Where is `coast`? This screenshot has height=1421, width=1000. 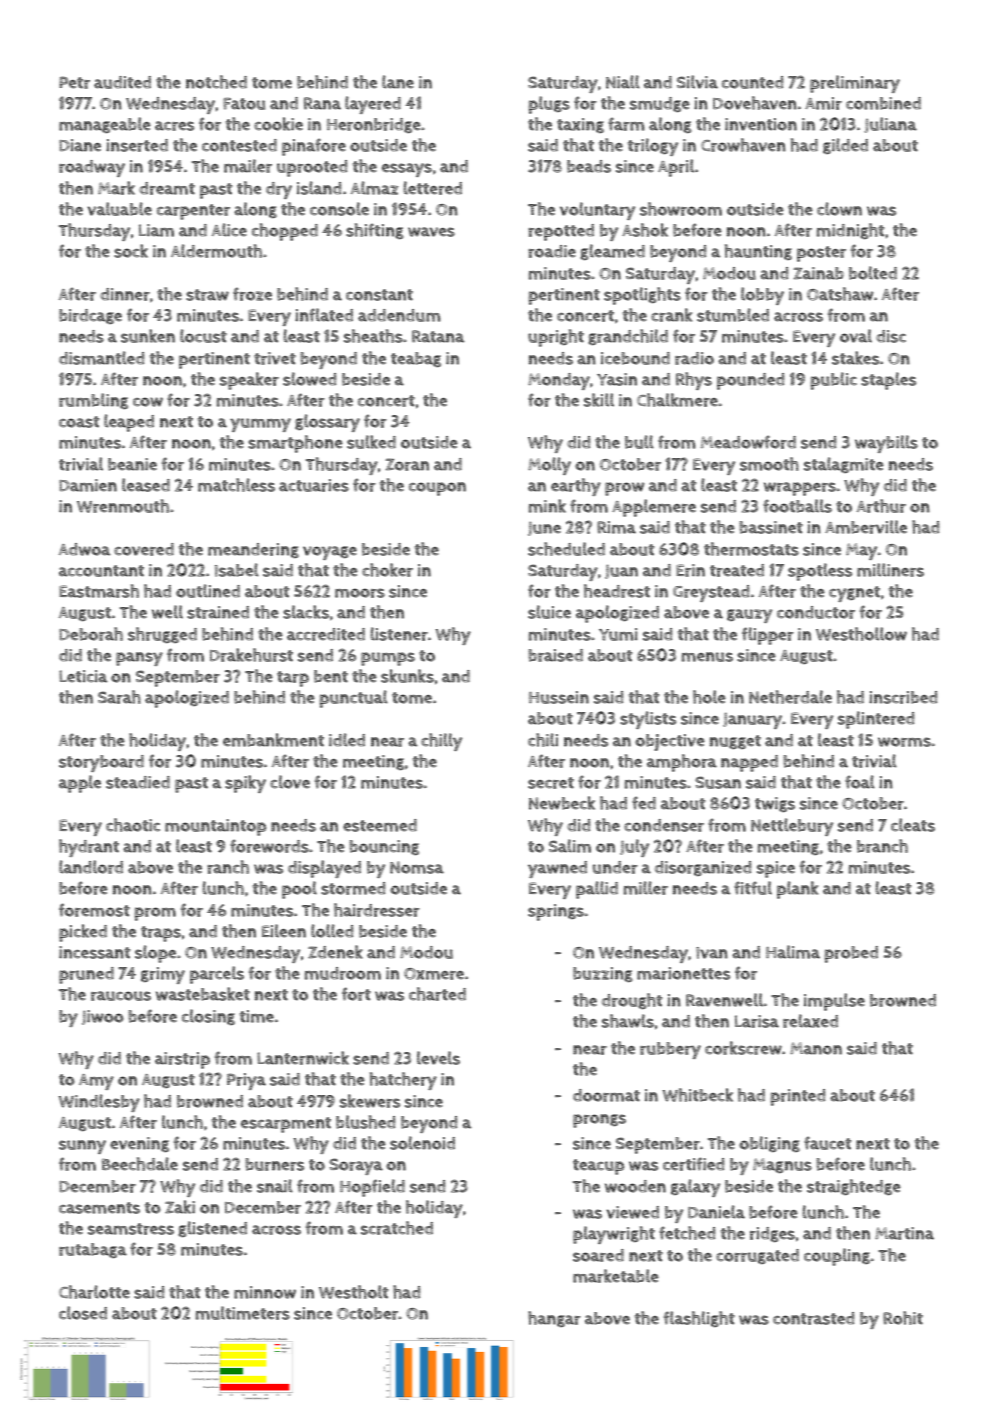
coast is located at coordinates (79, 422).
